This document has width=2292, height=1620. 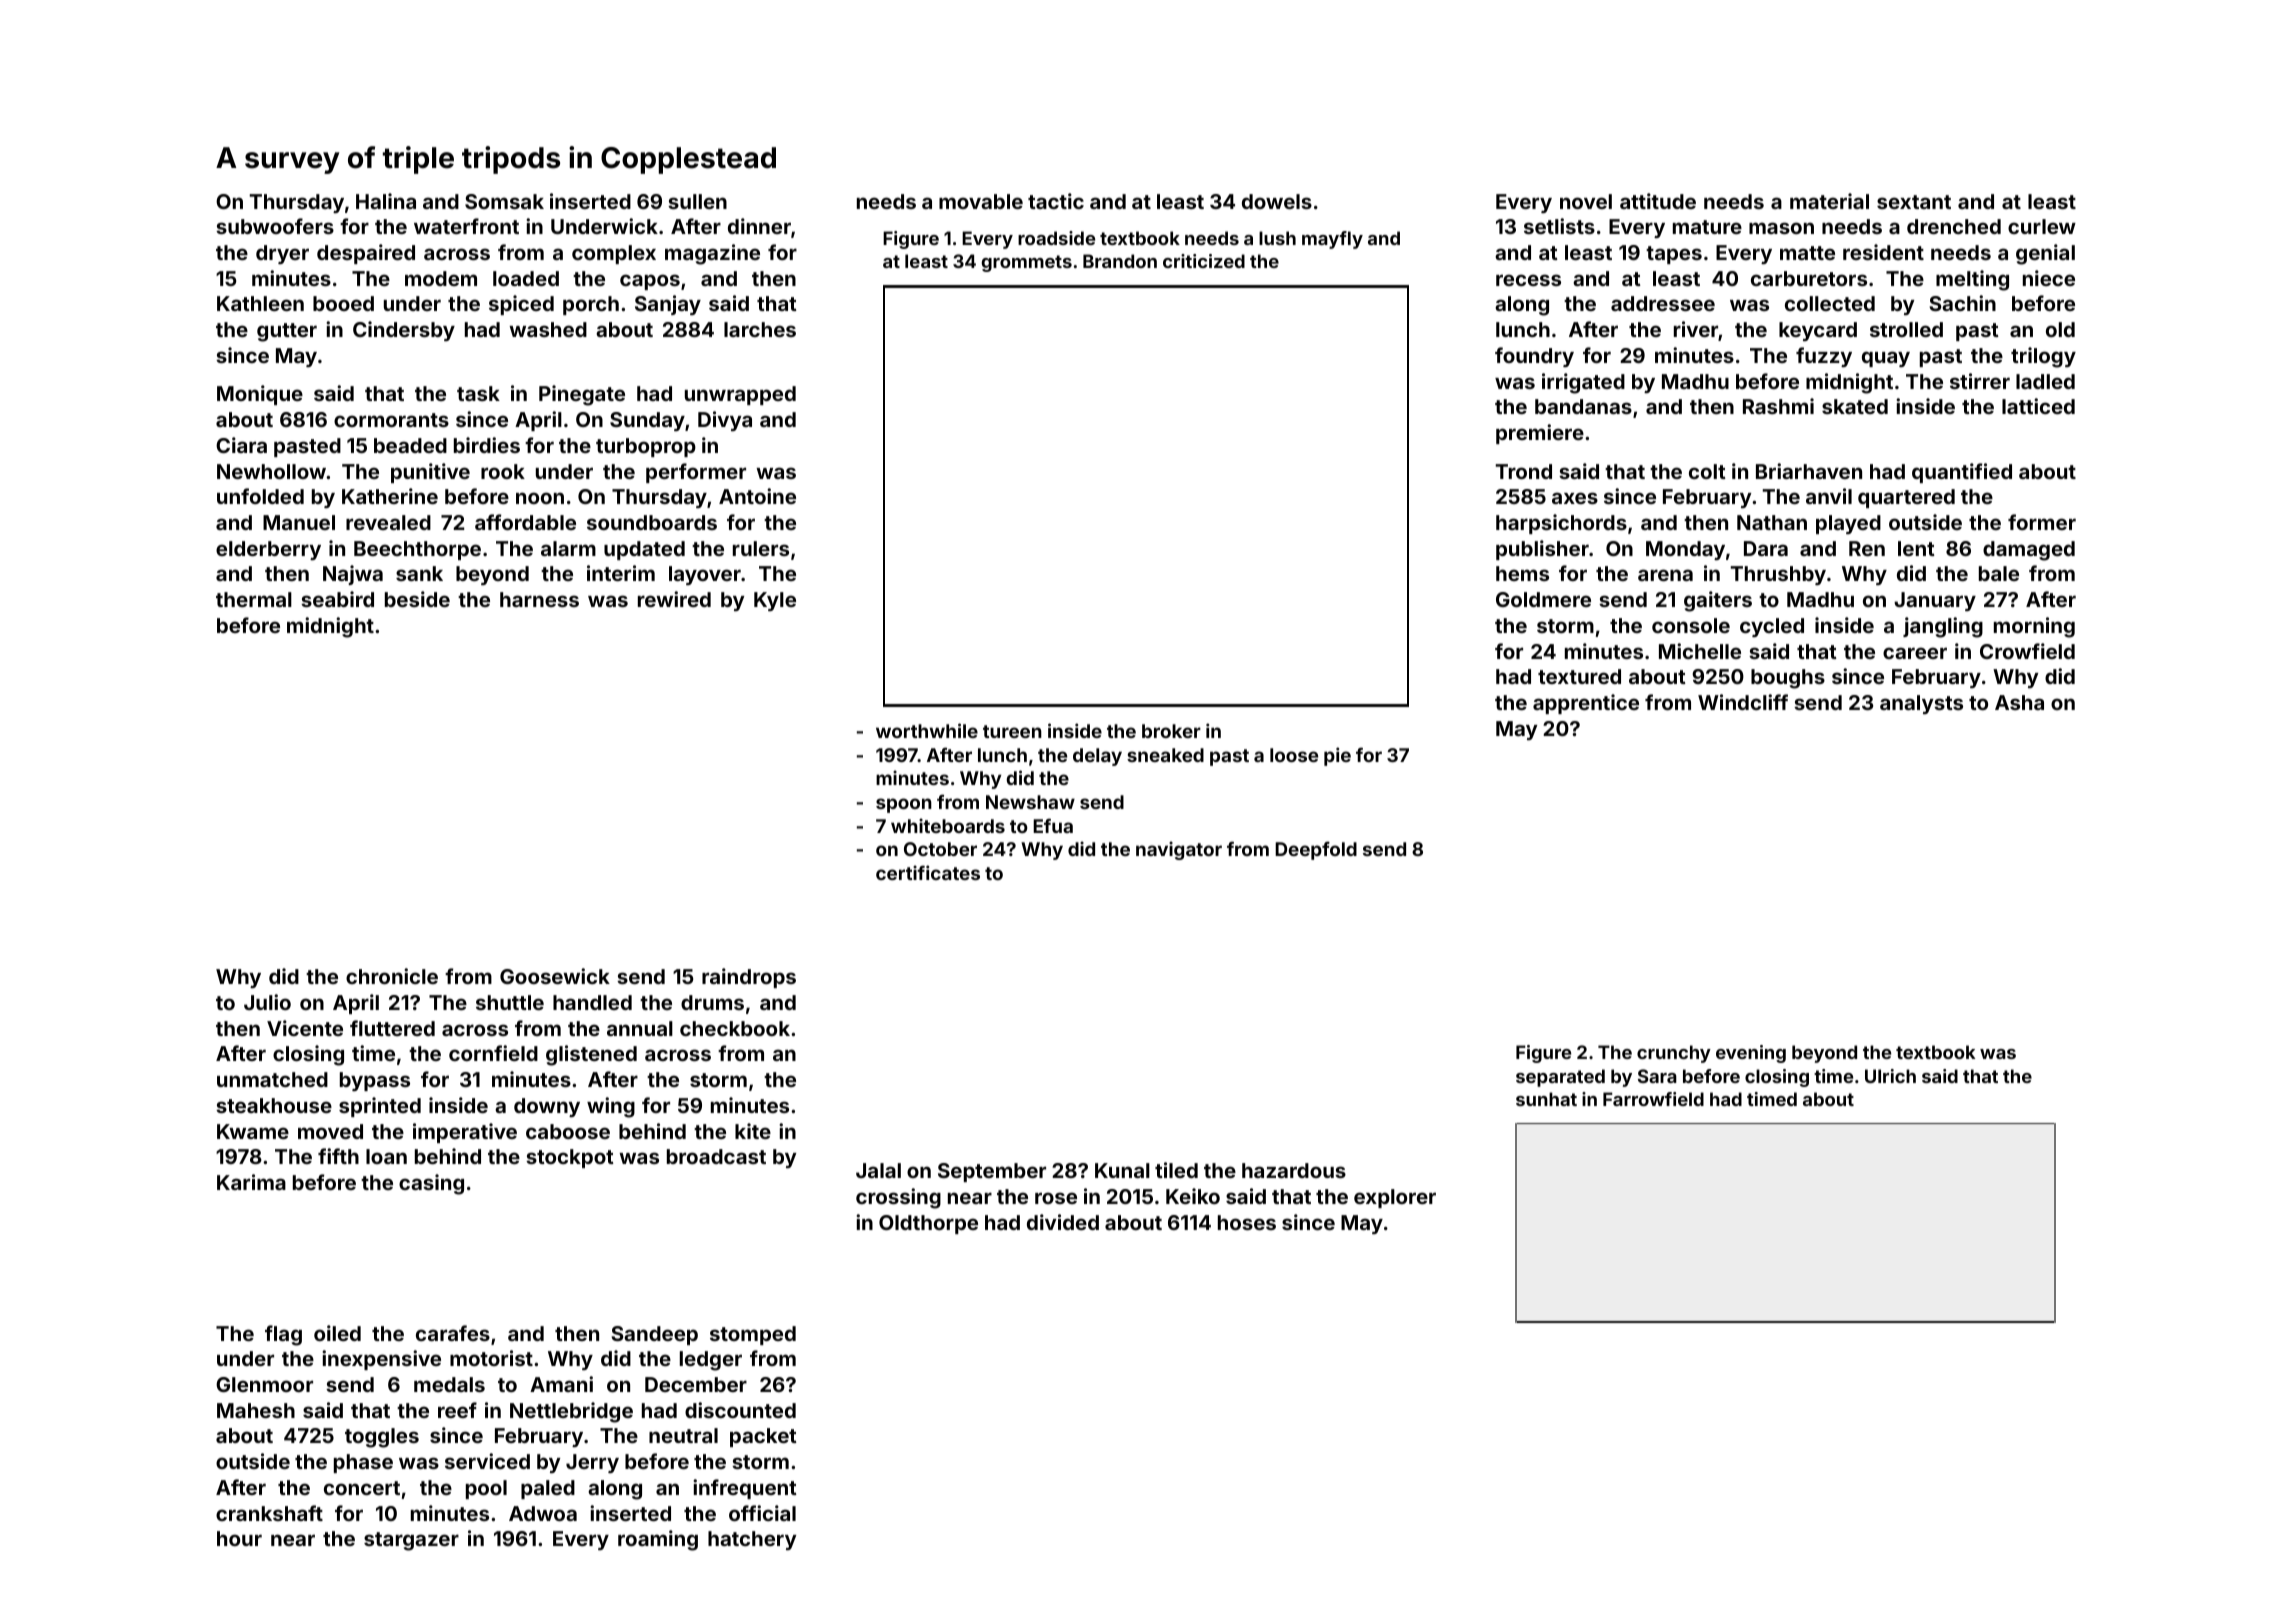 What do you see at coordinates (1586, 704) in the document?
I see `apprentice` at bounding box center [1586, 704].
